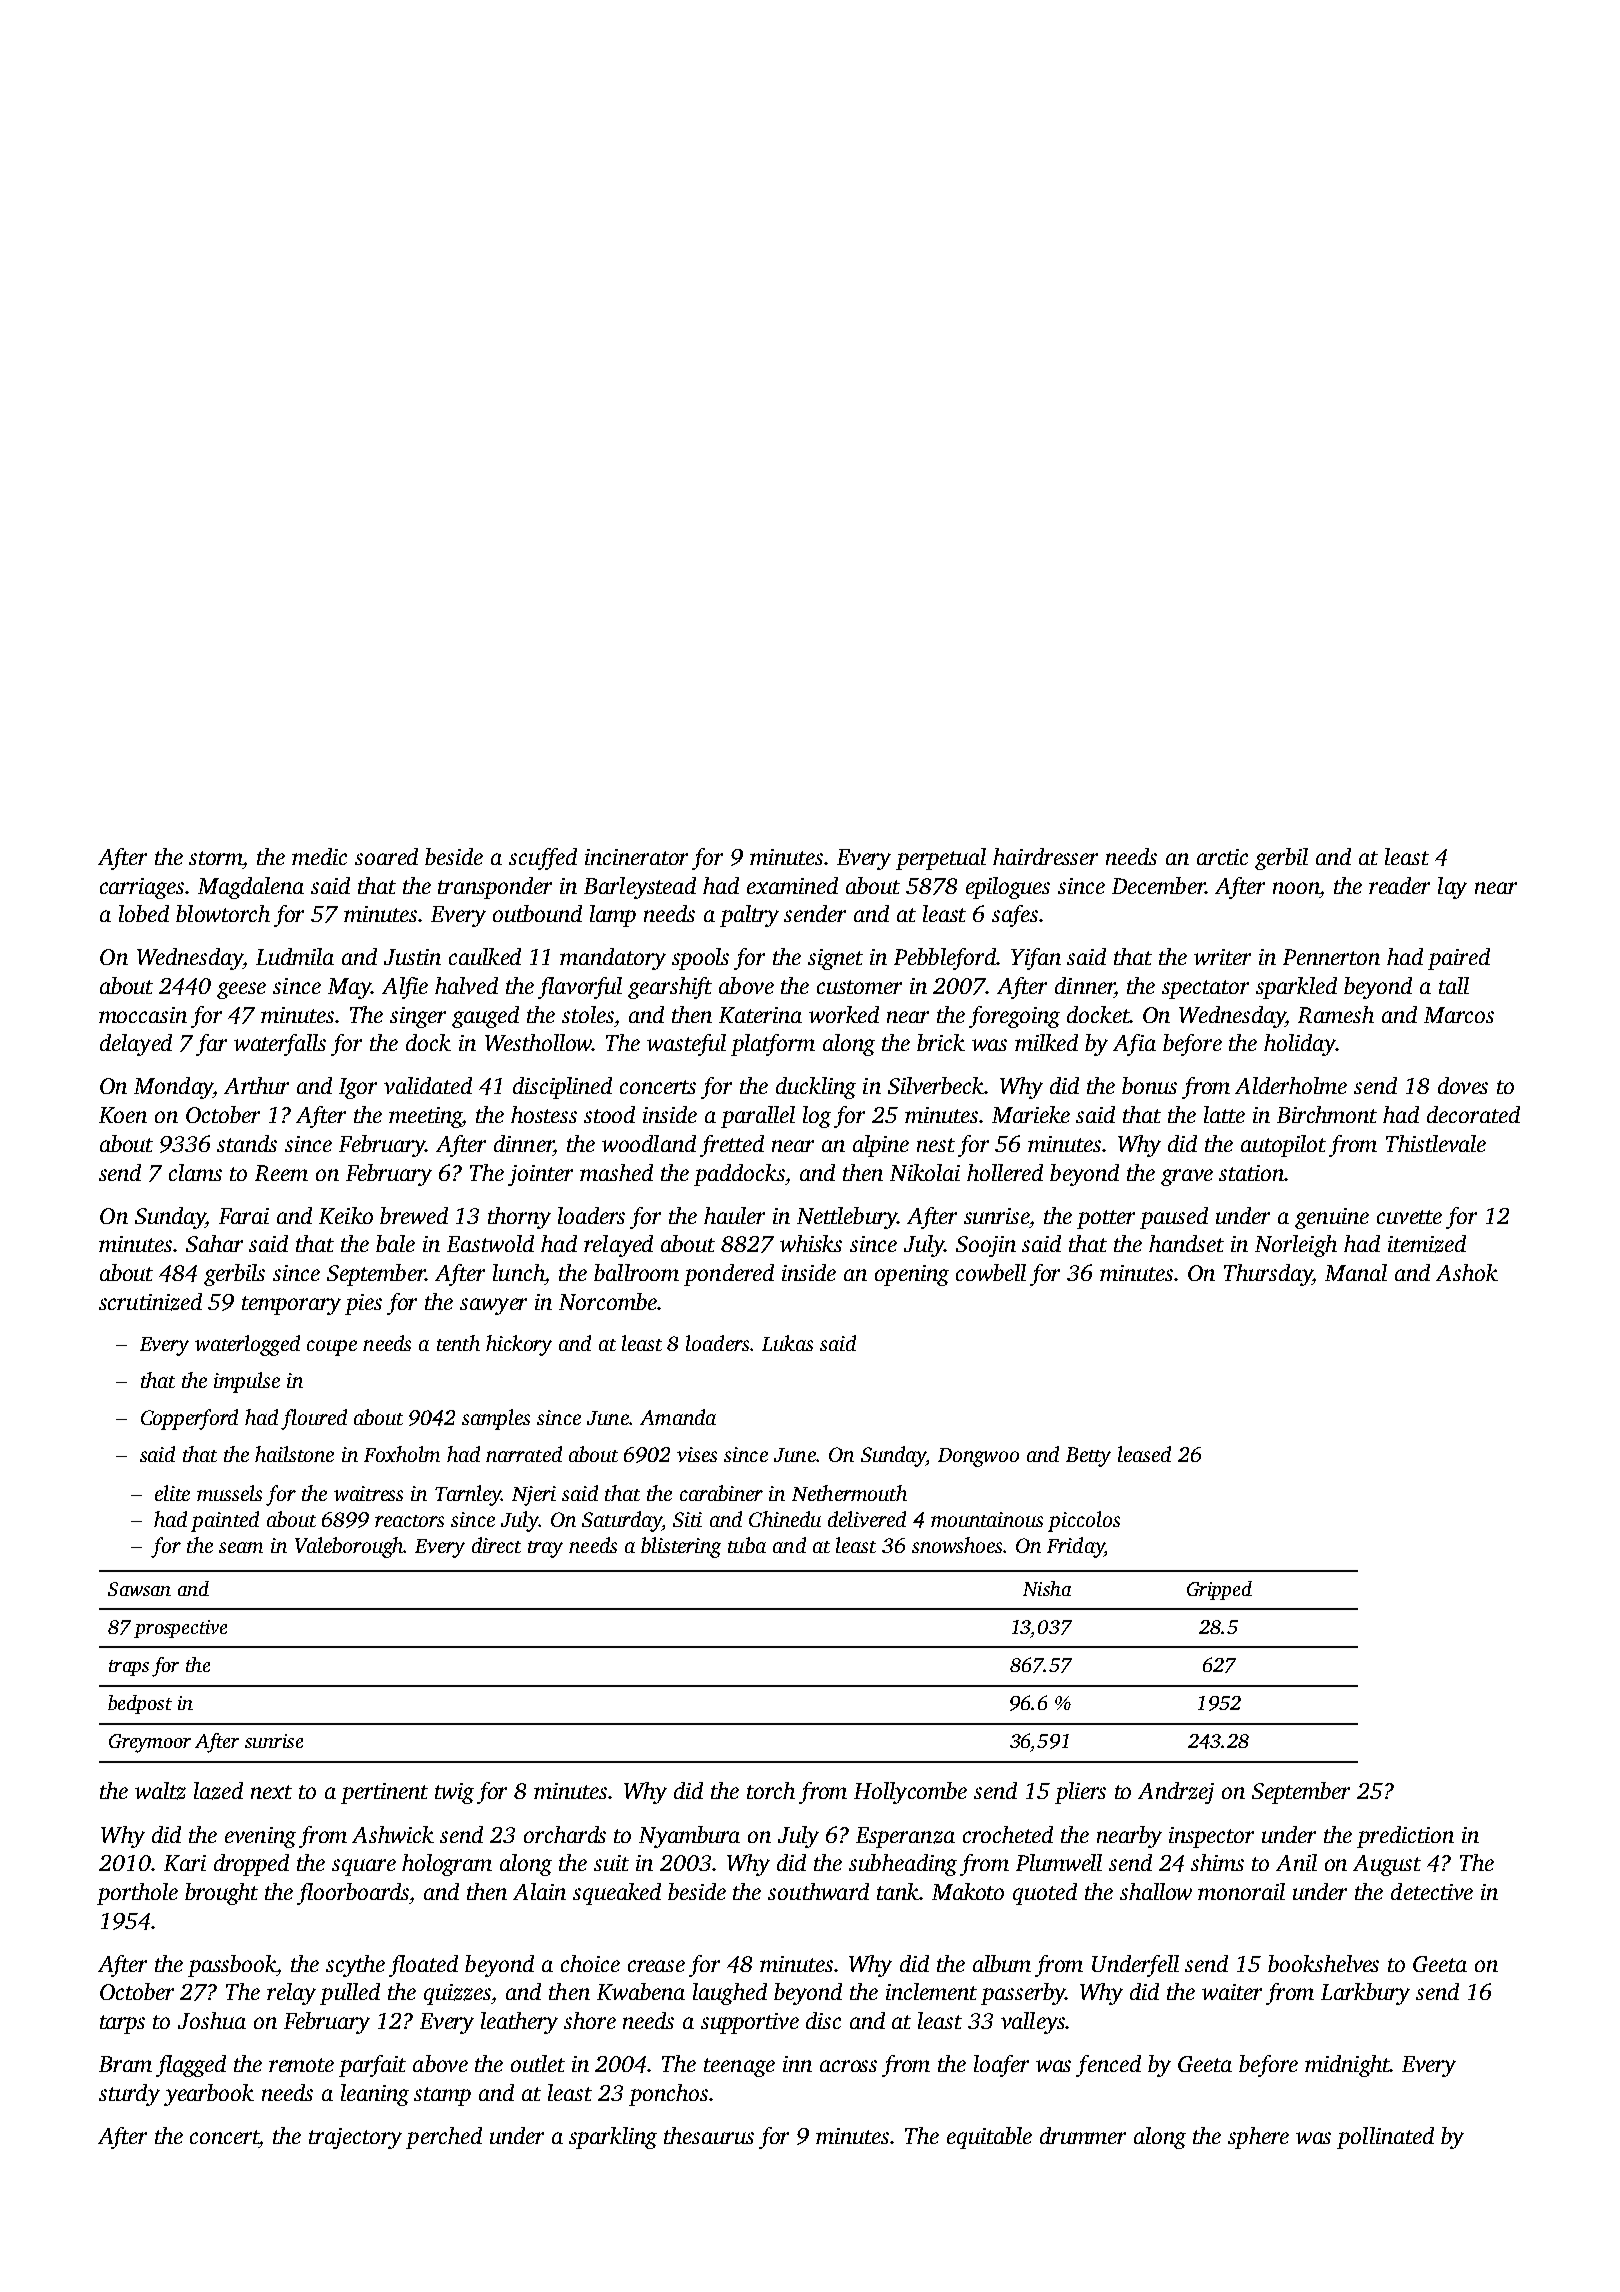 This image has width=1620, height=2292. What do you see at coordinates (247, 1382) in the image?
I see `impulse` at bounding box center [247, 1382].
